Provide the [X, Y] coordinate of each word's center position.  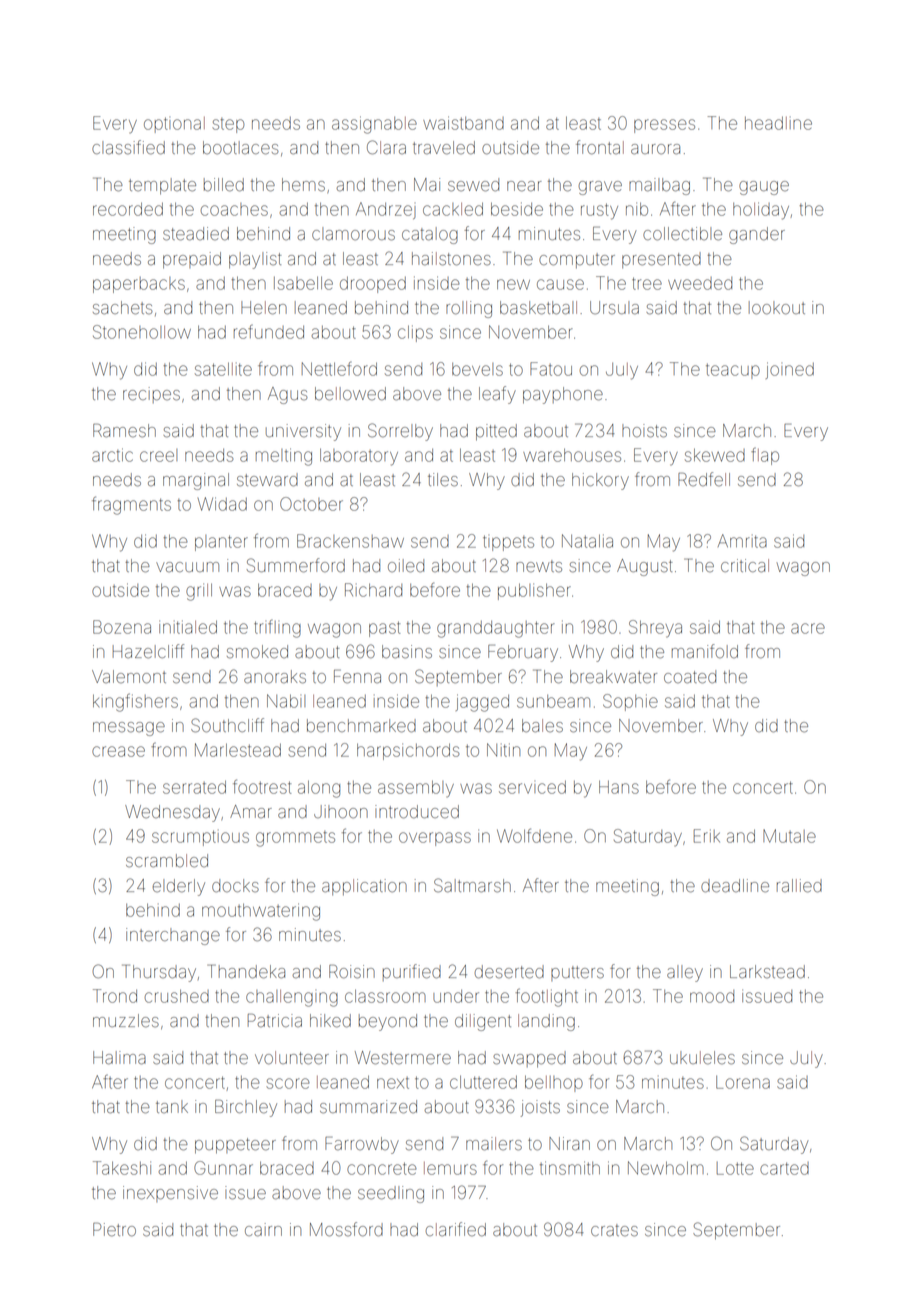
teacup [733, 371]
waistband [463, 123]
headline [778, 123]
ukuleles [702, 1058]
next [393, 1083]
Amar [251, 811]
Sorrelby [400, 432]
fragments [131, 505]
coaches [234, 209]
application [364, 887]
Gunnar [223, 1168]
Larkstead [767, 972]
